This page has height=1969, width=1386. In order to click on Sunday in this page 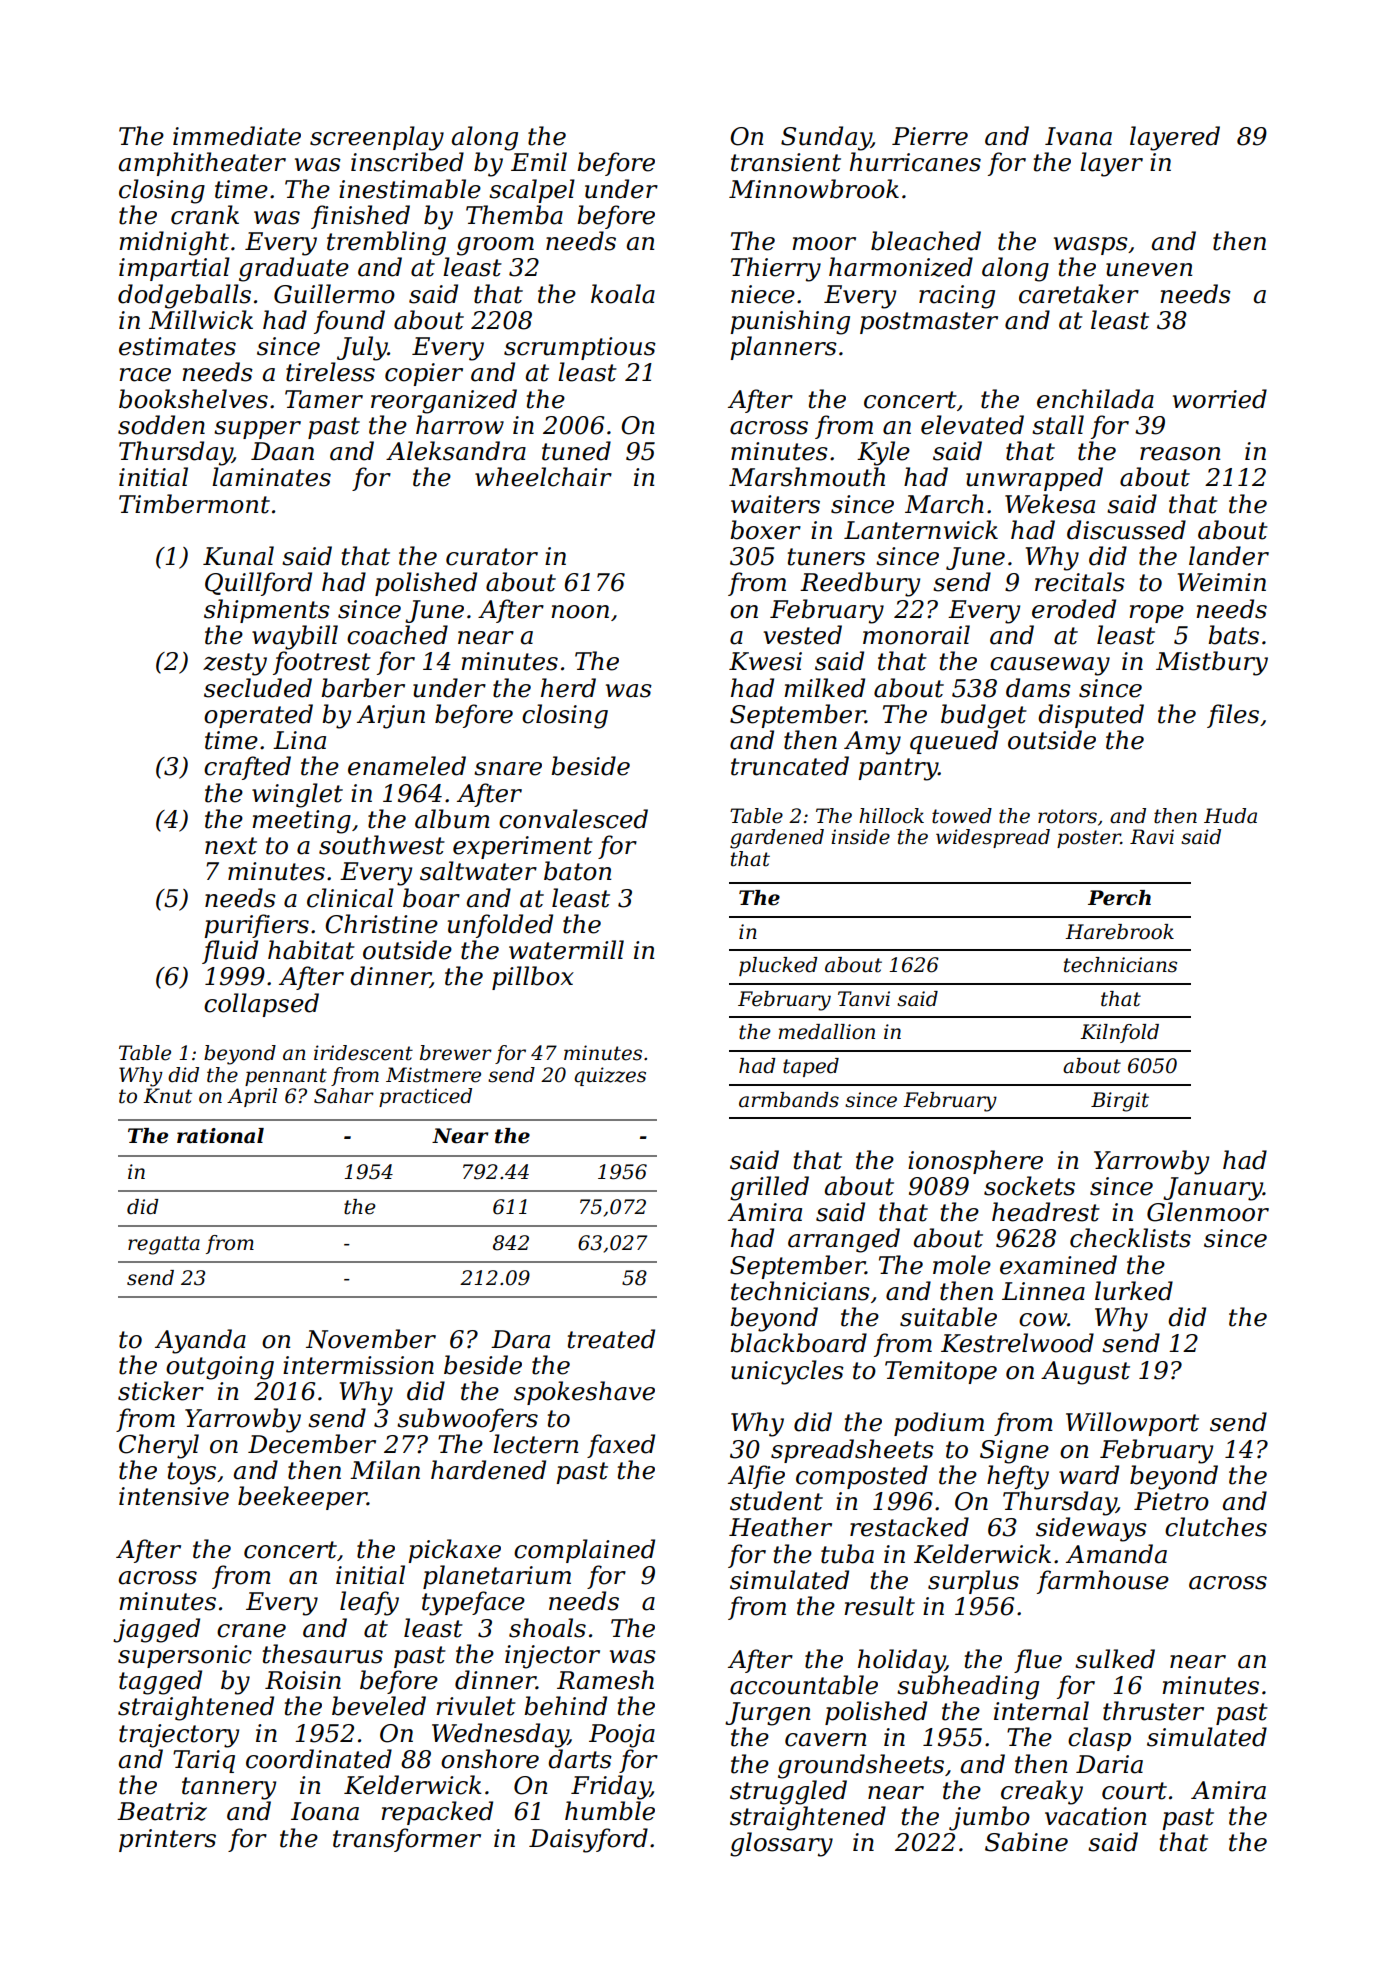, I will do `click(826, 138)`.
